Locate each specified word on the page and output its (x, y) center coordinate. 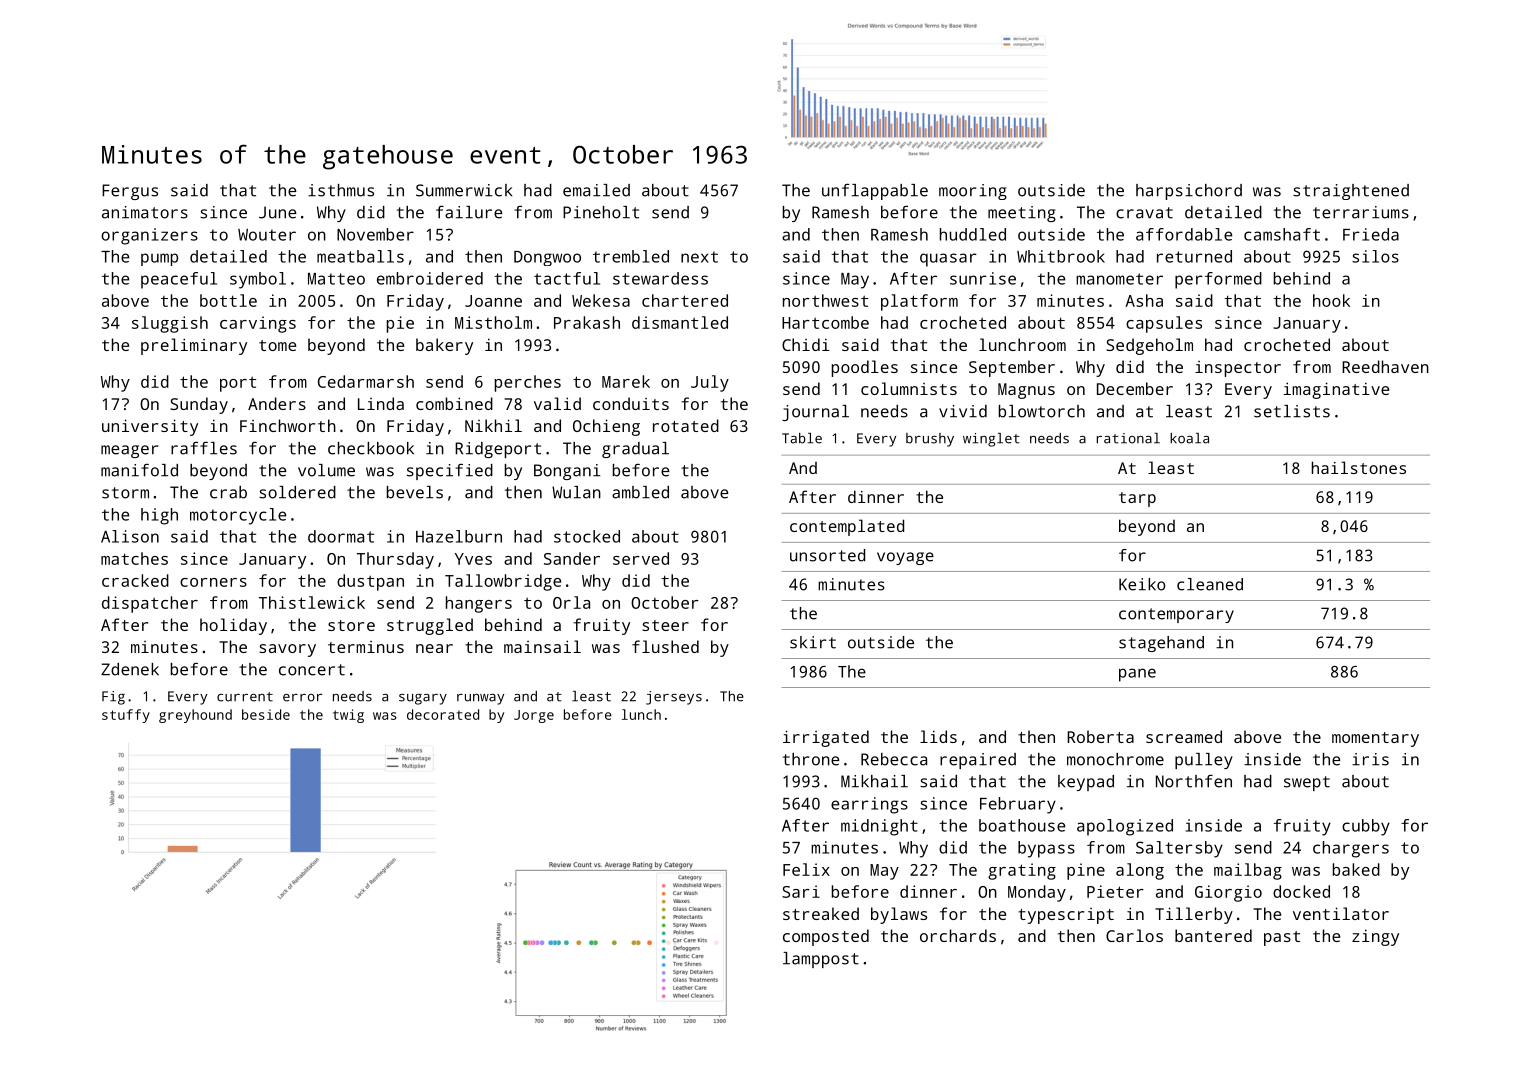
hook (1331, 300)
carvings (258, 324)
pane (1137, 675)
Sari (801, 891)
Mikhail (874, 781)
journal (815, 413)
